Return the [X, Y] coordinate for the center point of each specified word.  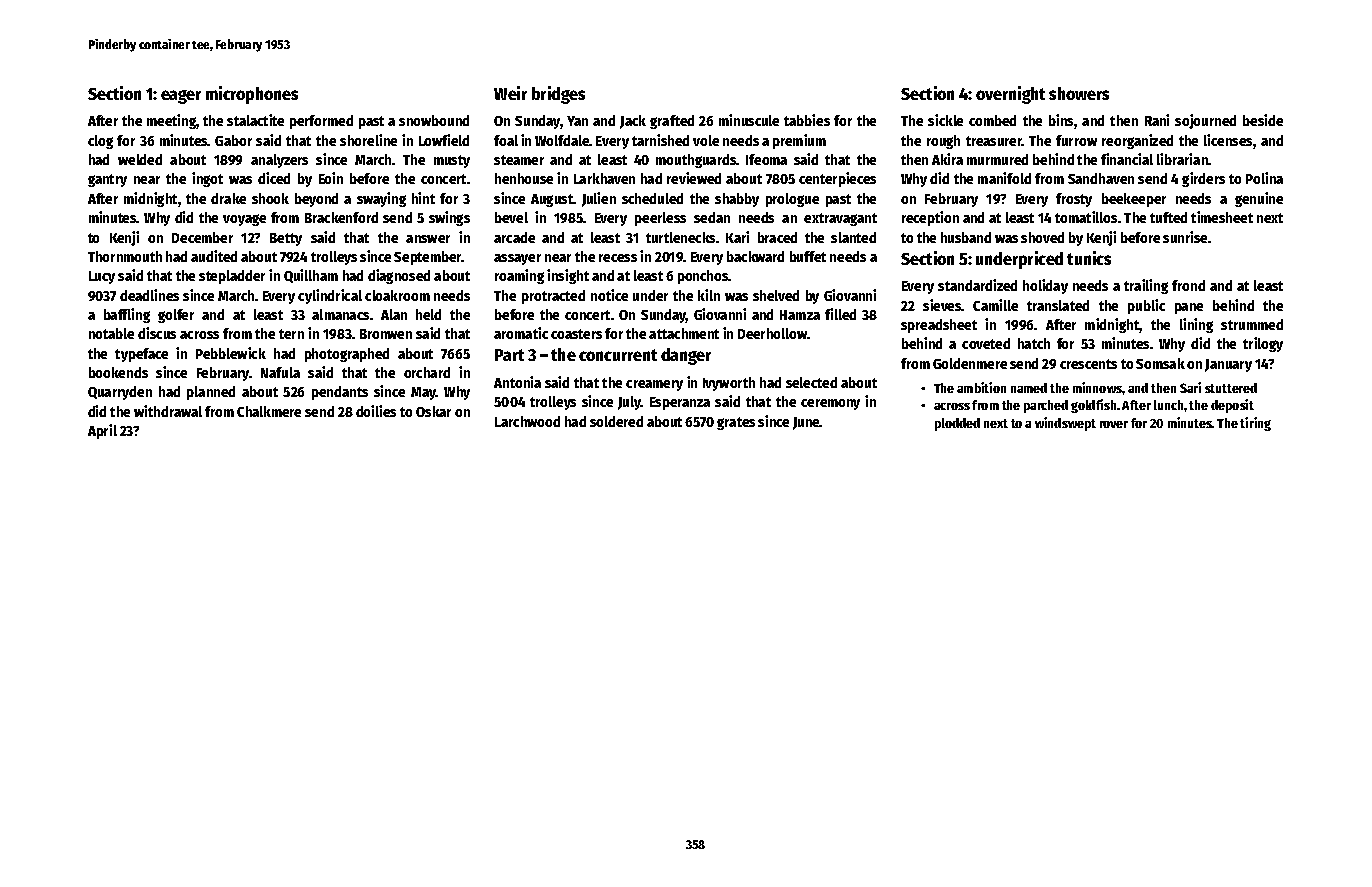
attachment [684, 333]
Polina [1264, 178]
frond [1188, 285]
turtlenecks [680, 237]
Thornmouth [125, 256]
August [552, 200]
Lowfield [444, 140]
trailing [1146, 286]
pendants [340, 393]
